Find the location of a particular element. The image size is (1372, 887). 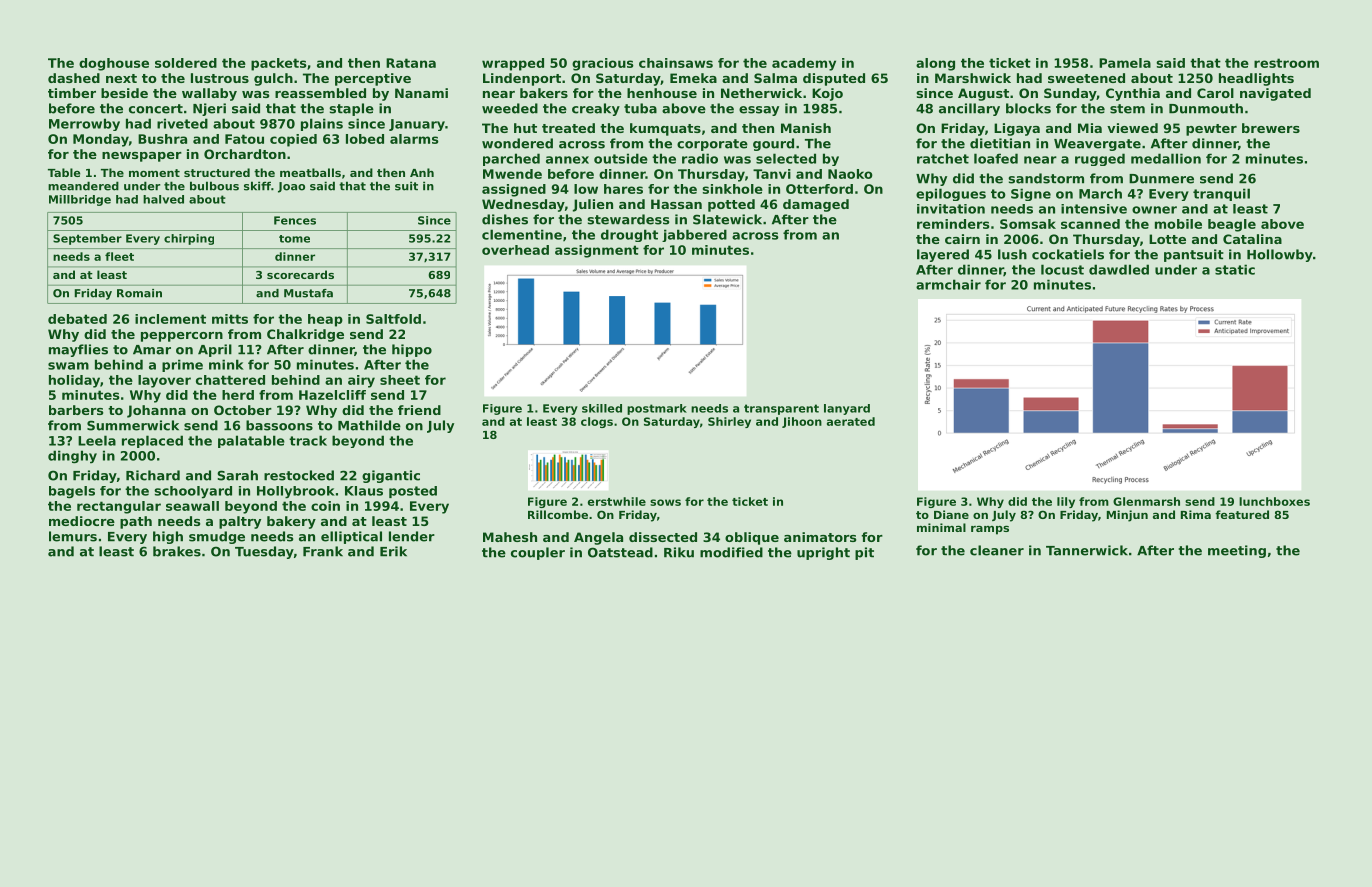

Glenmarsh is located at coordinates (1146, 501).
